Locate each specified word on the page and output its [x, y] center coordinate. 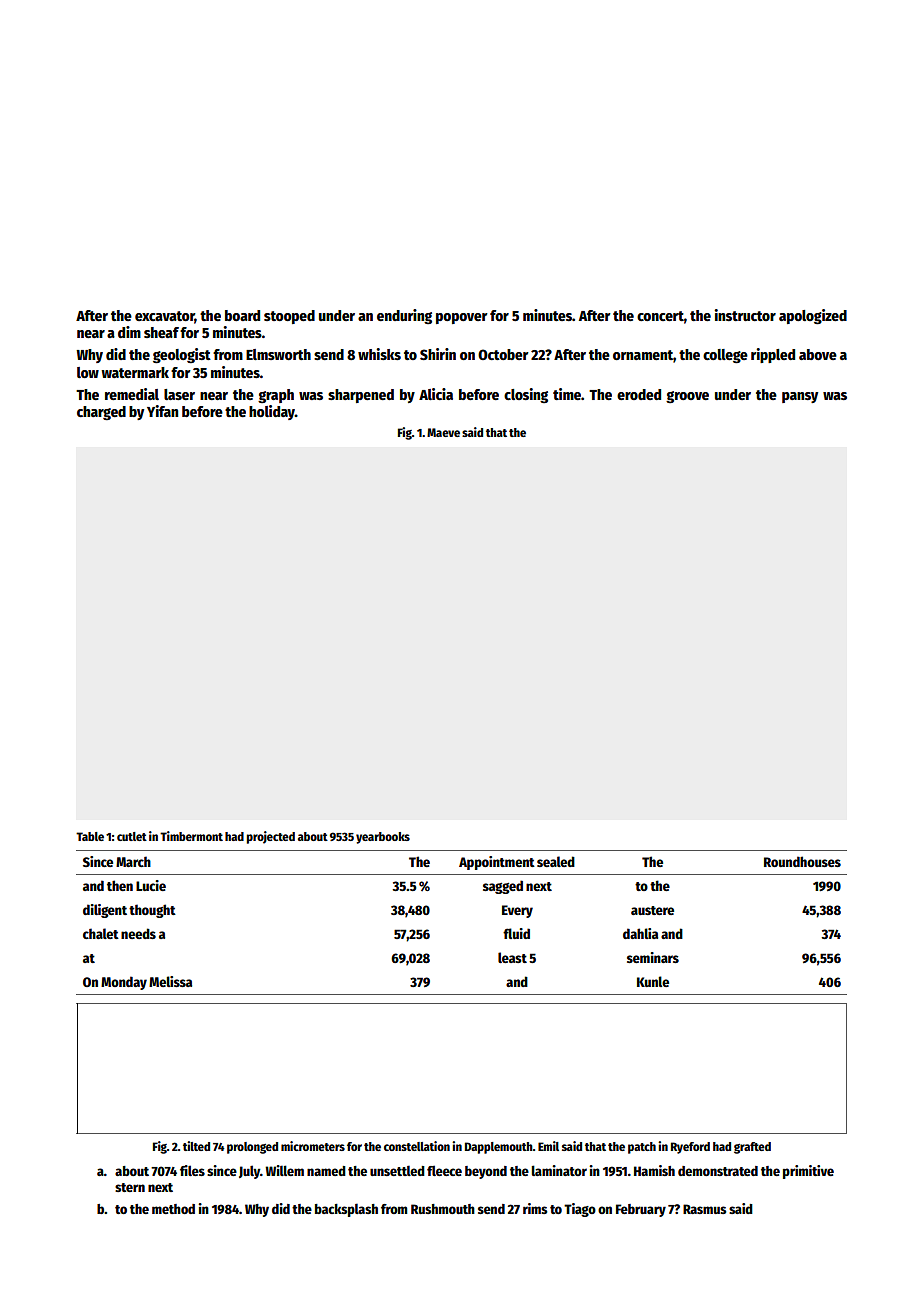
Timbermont [191, 836]
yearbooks [383, 838]
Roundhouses [802, 861]
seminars [653, 957]
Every [517, 911]
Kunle [653, 981]
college [725, 356]
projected [271, 837]
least [512, 957]
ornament [643, 355]
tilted [196, 1146]
